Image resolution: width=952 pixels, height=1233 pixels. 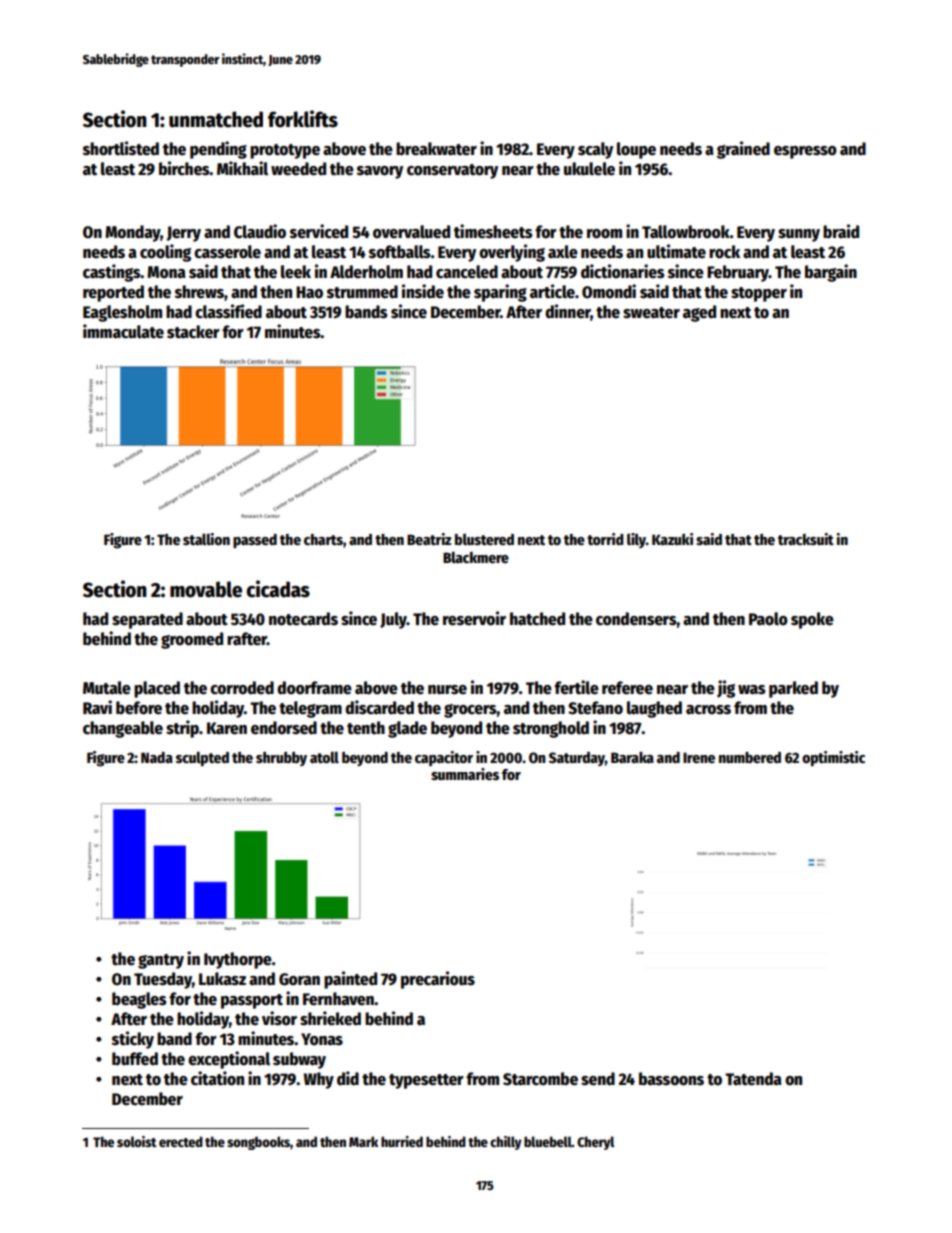 What do you see at coordinates (157, 689) in the screenshot?
I see `placed` at bounding box center [157, 689].
